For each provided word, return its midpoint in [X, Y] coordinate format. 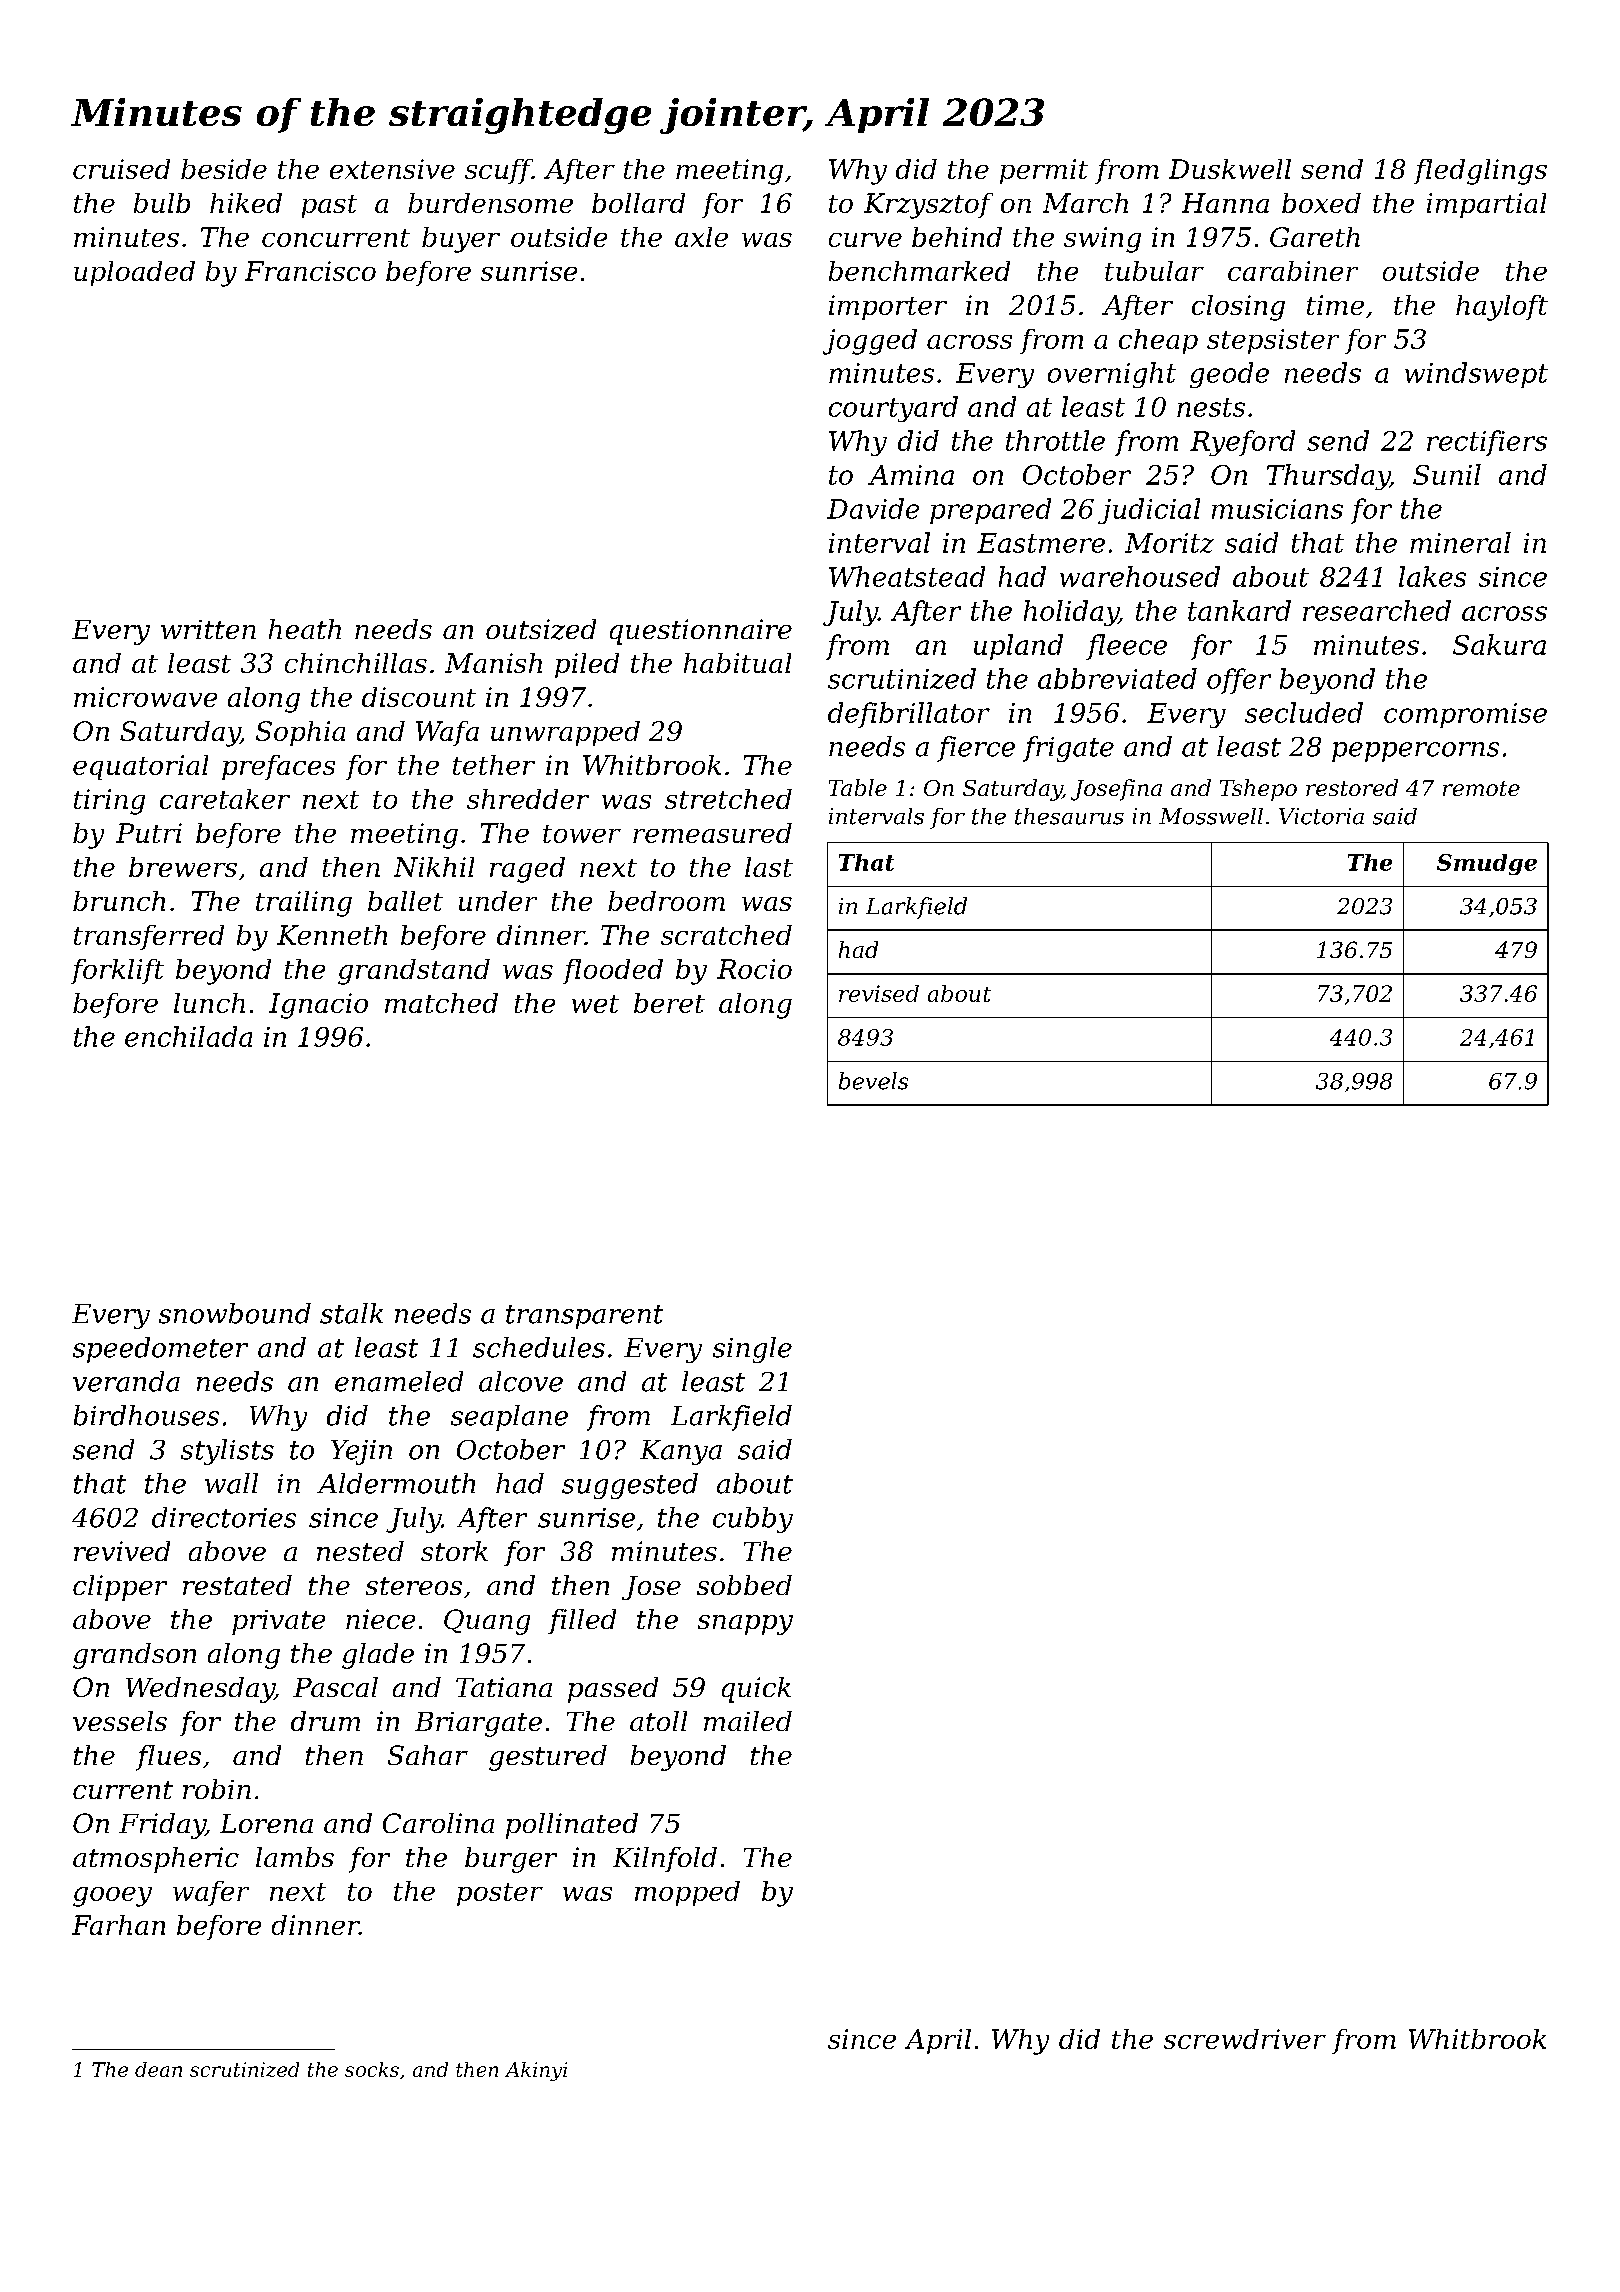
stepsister [1273, 341]
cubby [753, 1520]
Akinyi [536, 2071]
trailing [304, 904]
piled [587, 665]
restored [1352, 787]
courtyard [893, 409]
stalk [351, 1313]
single [752, 1350]
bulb [162, 203]
